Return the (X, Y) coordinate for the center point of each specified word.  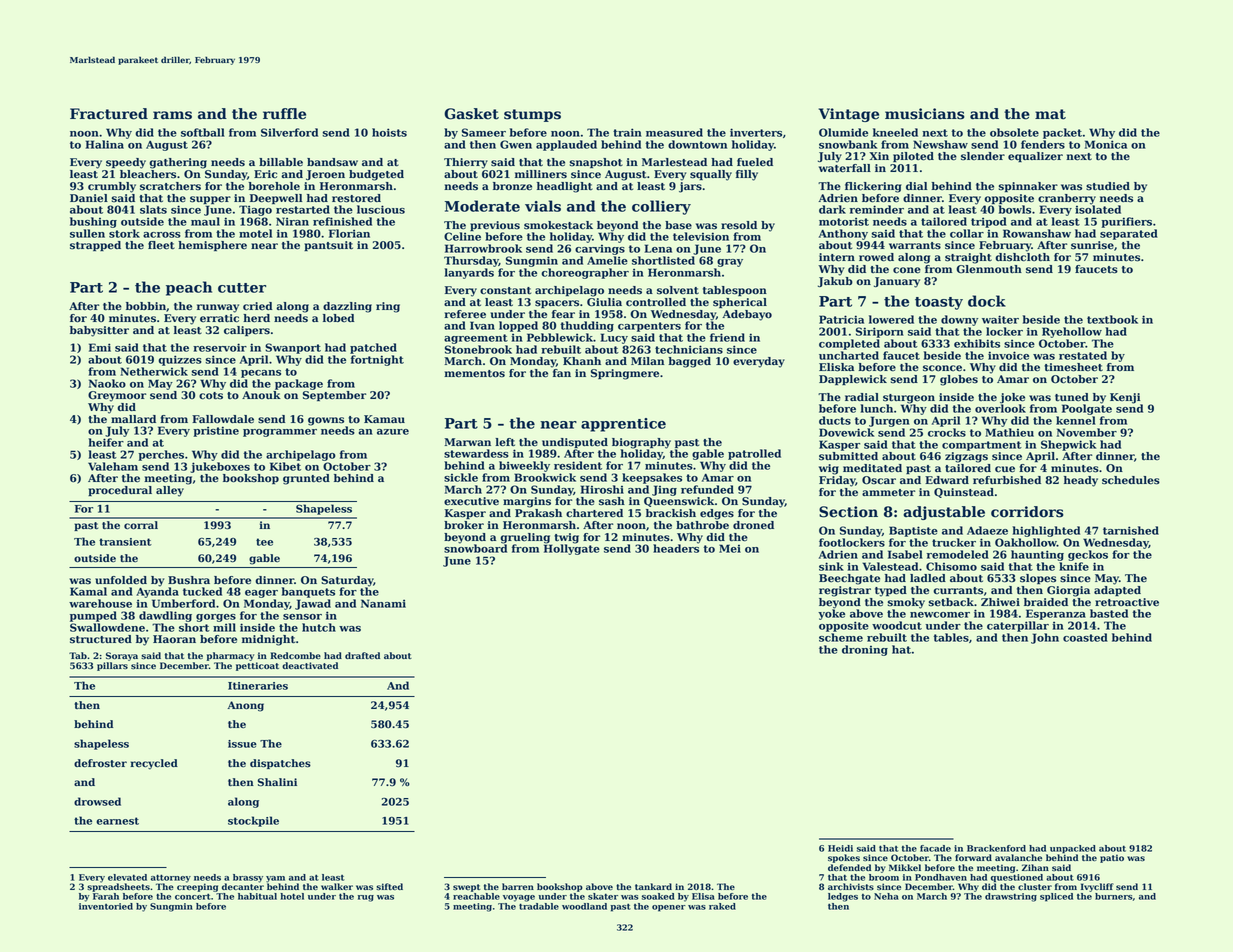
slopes (1038, 579)
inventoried (106, 906)
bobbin (146, 306)
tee (264, 542)
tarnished (1131, 530)
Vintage (849, 115)
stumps (532, 115)
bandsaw (332, 162)
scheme (841, 637)
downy (959, 320)
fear (563, 314)
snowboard (475, 548)
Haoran (174, 639)
